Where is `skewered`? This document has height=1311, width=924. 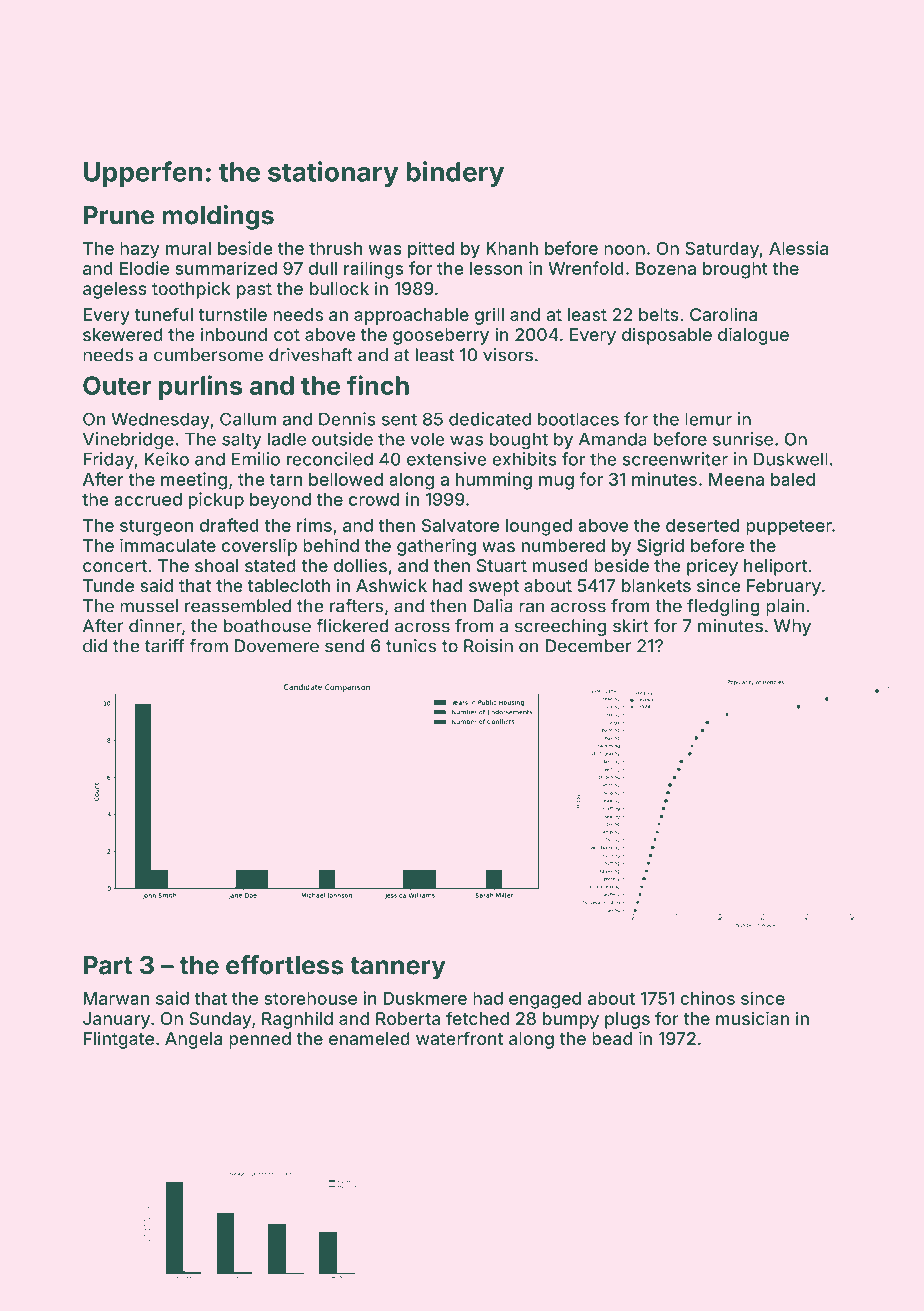 skewered is located at coordinates (123, 334).
